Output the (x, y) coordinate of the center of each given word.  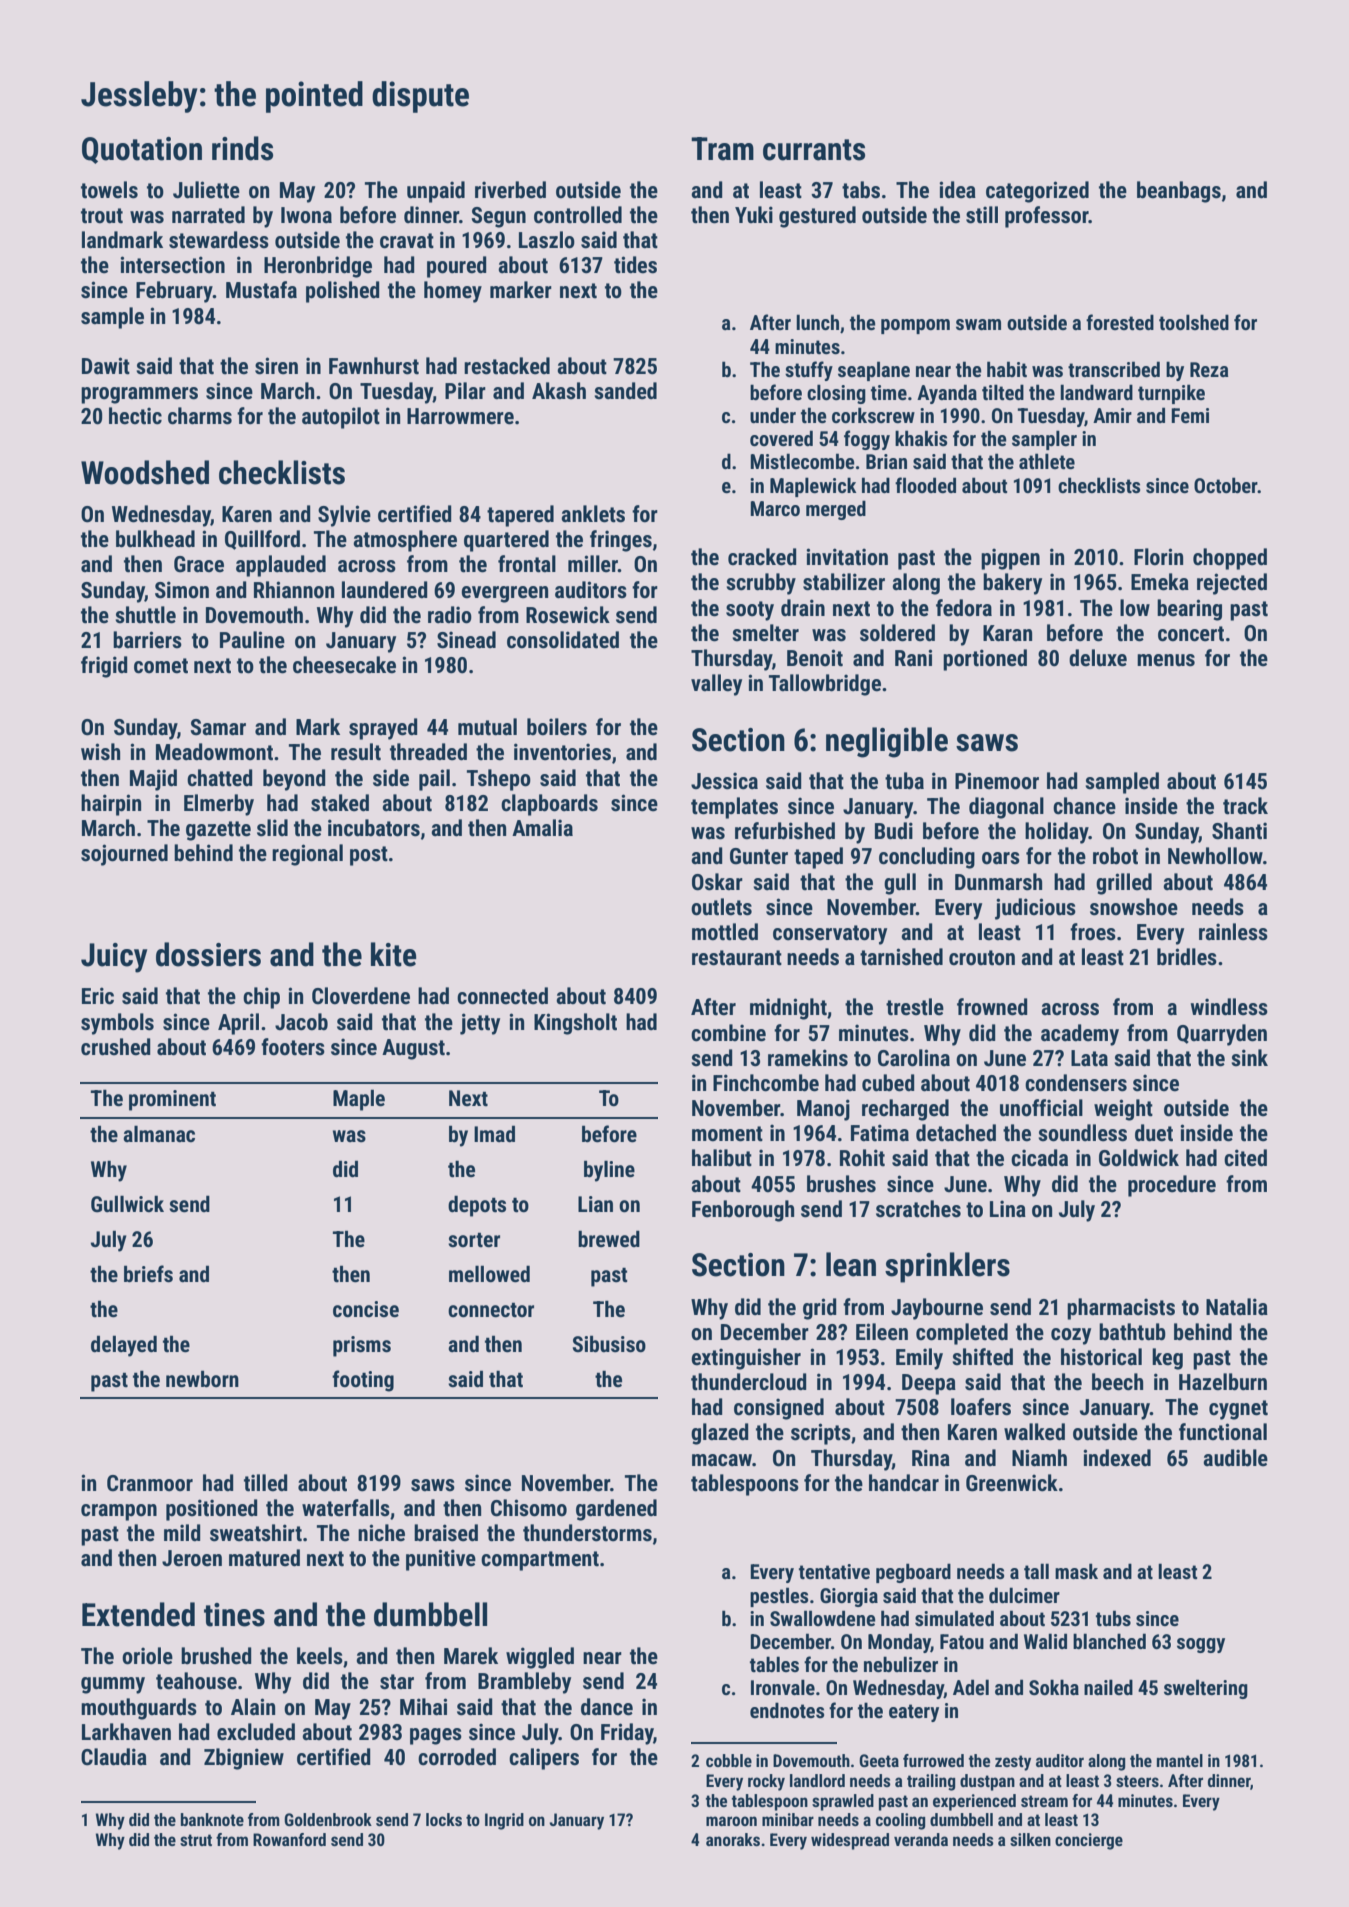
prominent (172, 1100)
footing (363, 1381)
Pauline (252, 640)
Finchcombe (766, 1083)
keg (1167, 1359)
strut (196, 1840)
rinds (242, 148)
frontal (527, 564)
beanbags (1179, 192)
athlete (1047, 461)
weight (1123, 1110)
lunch (817, 322)
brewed (609, 1238)
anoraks (733, 1839)
